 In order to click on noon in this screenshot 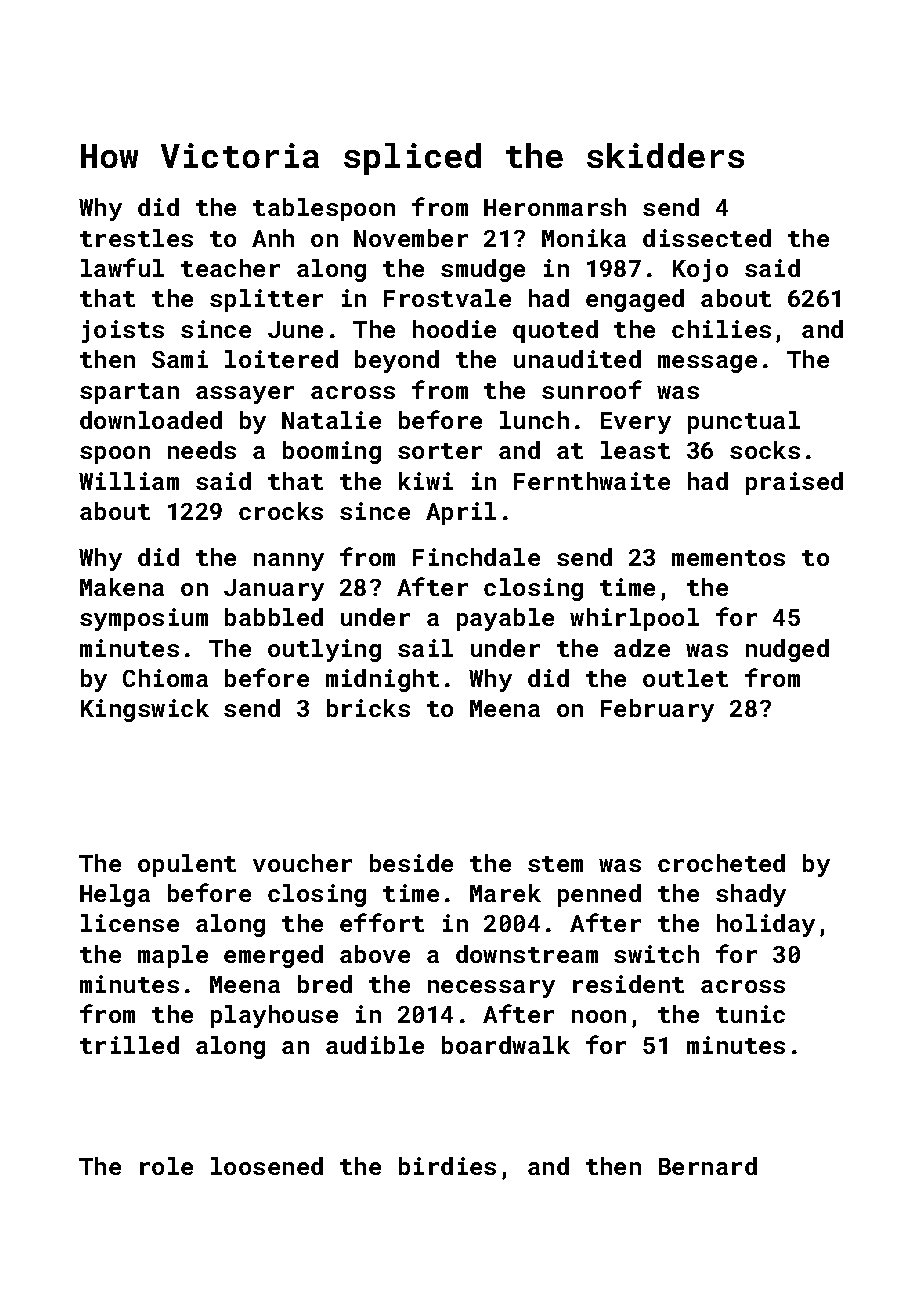, I will do `click(599, 1016)`.
